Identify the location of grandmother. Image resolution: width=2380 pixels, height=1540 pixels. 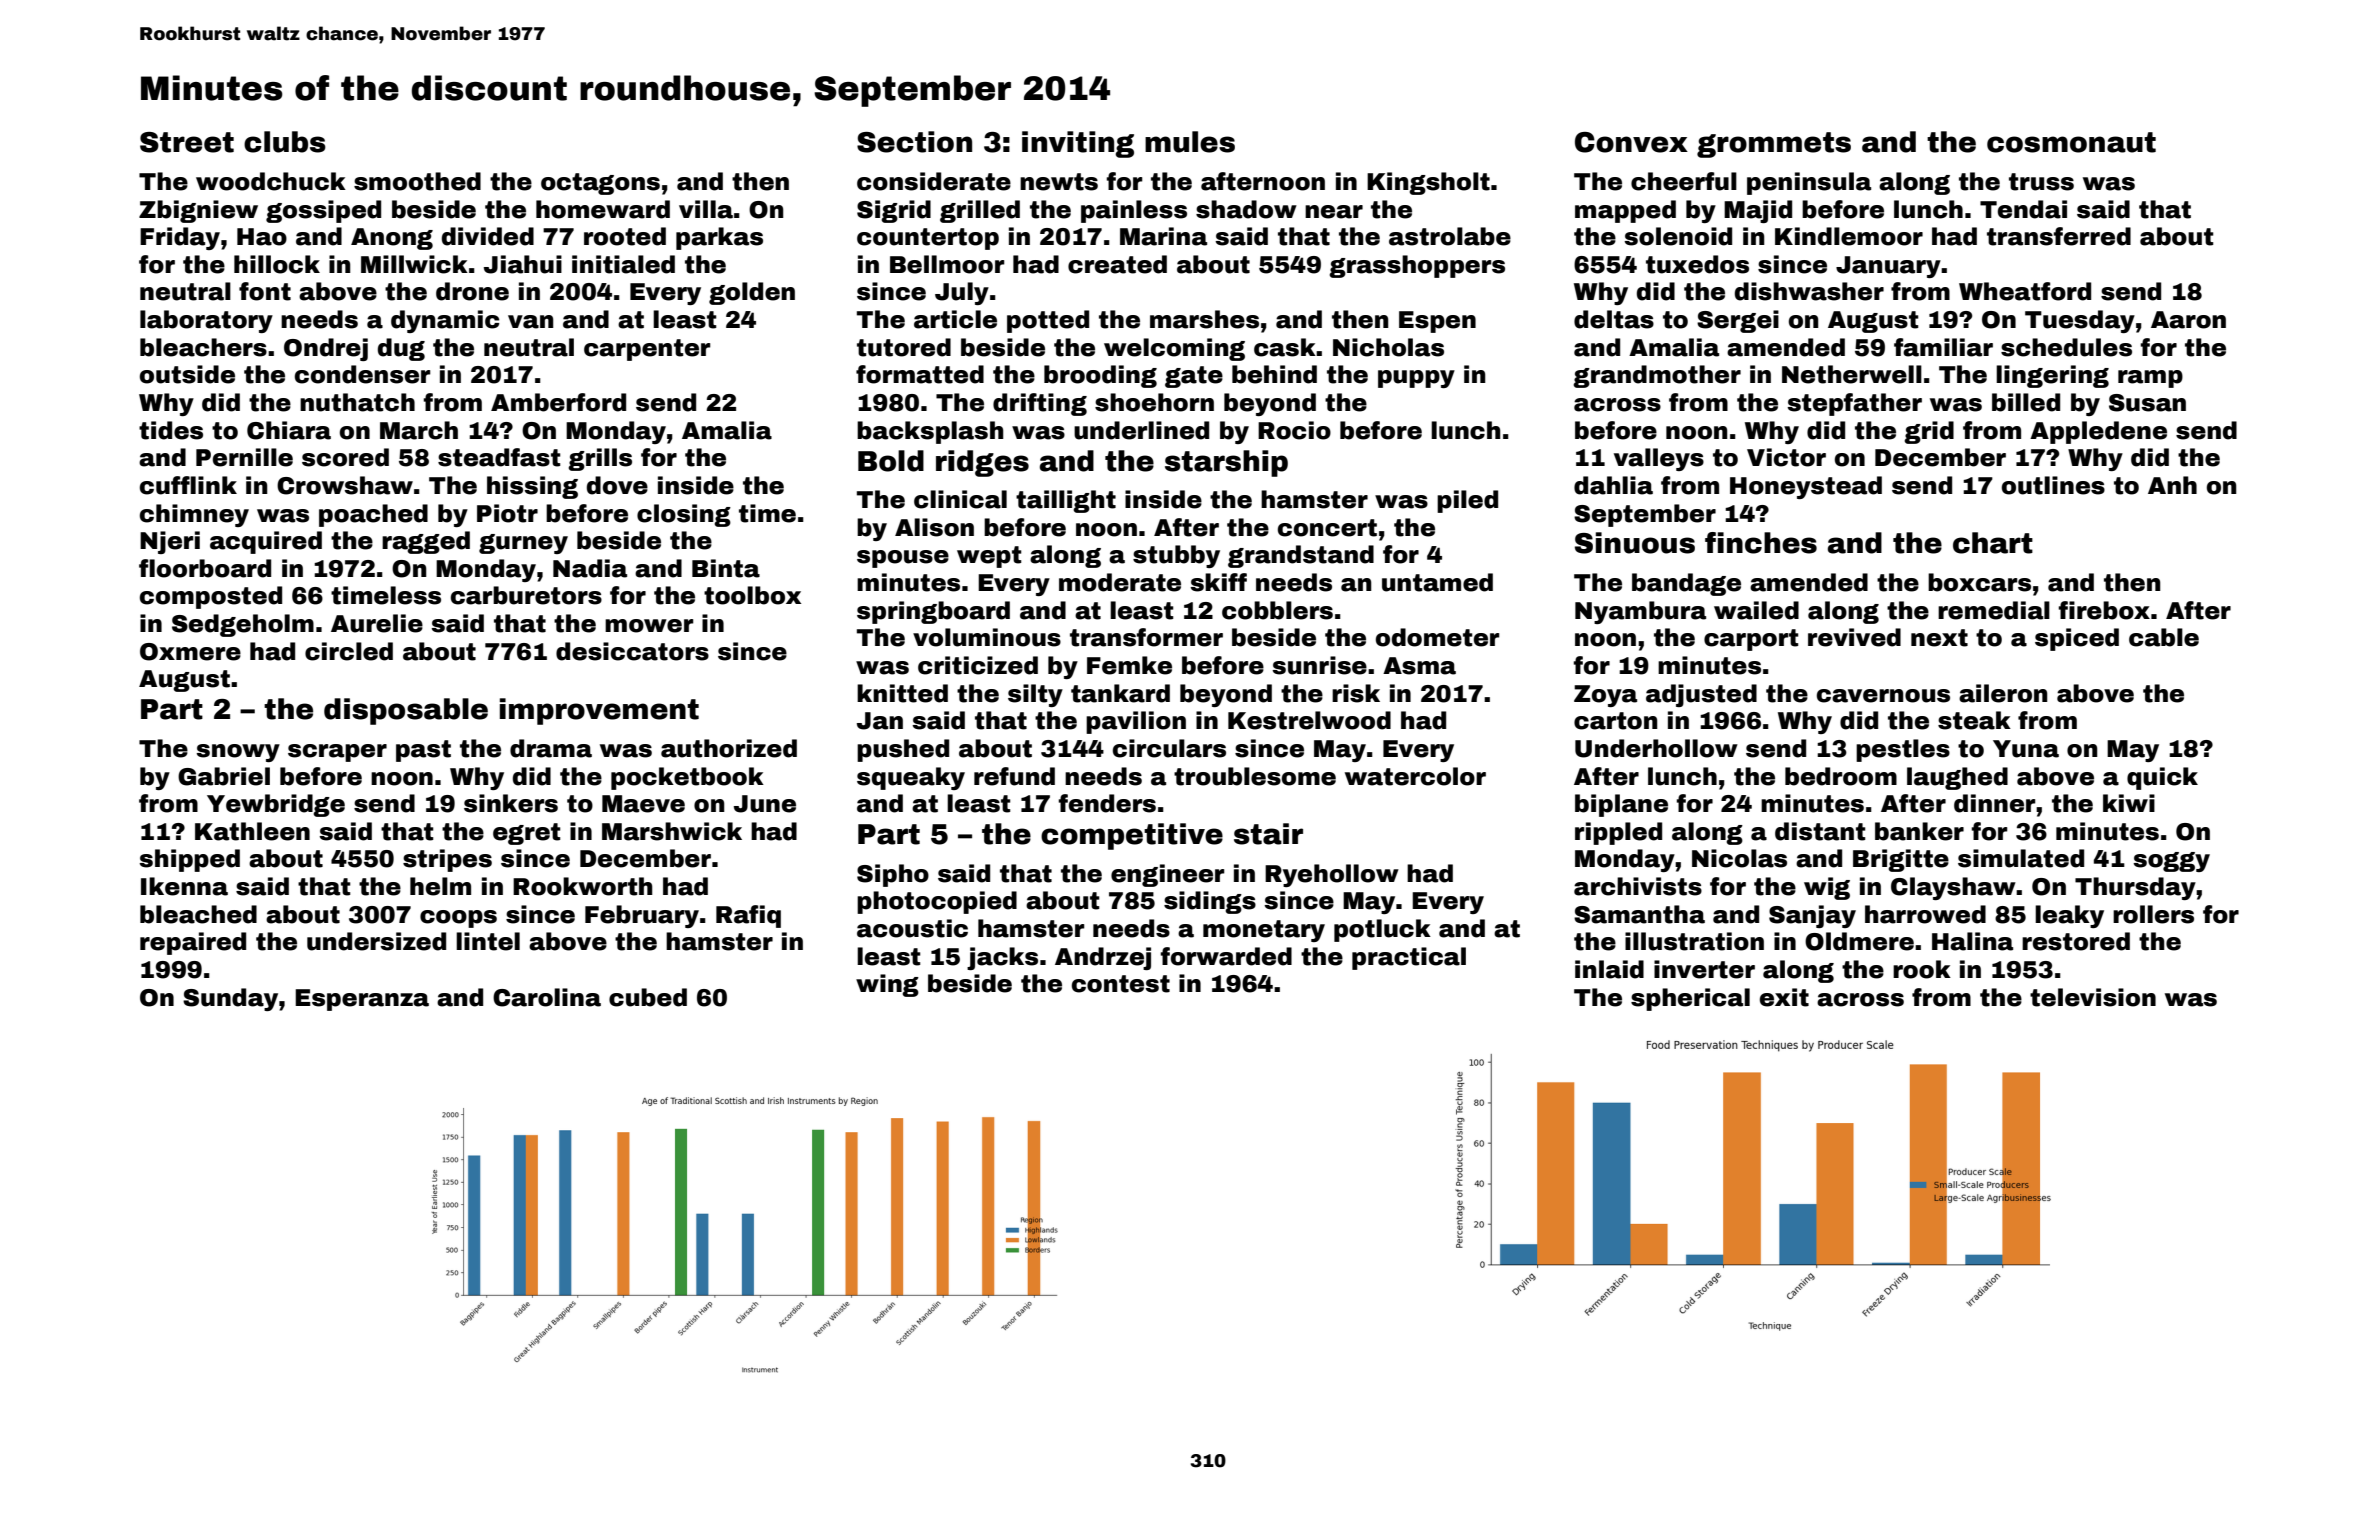
(1657, 376).
